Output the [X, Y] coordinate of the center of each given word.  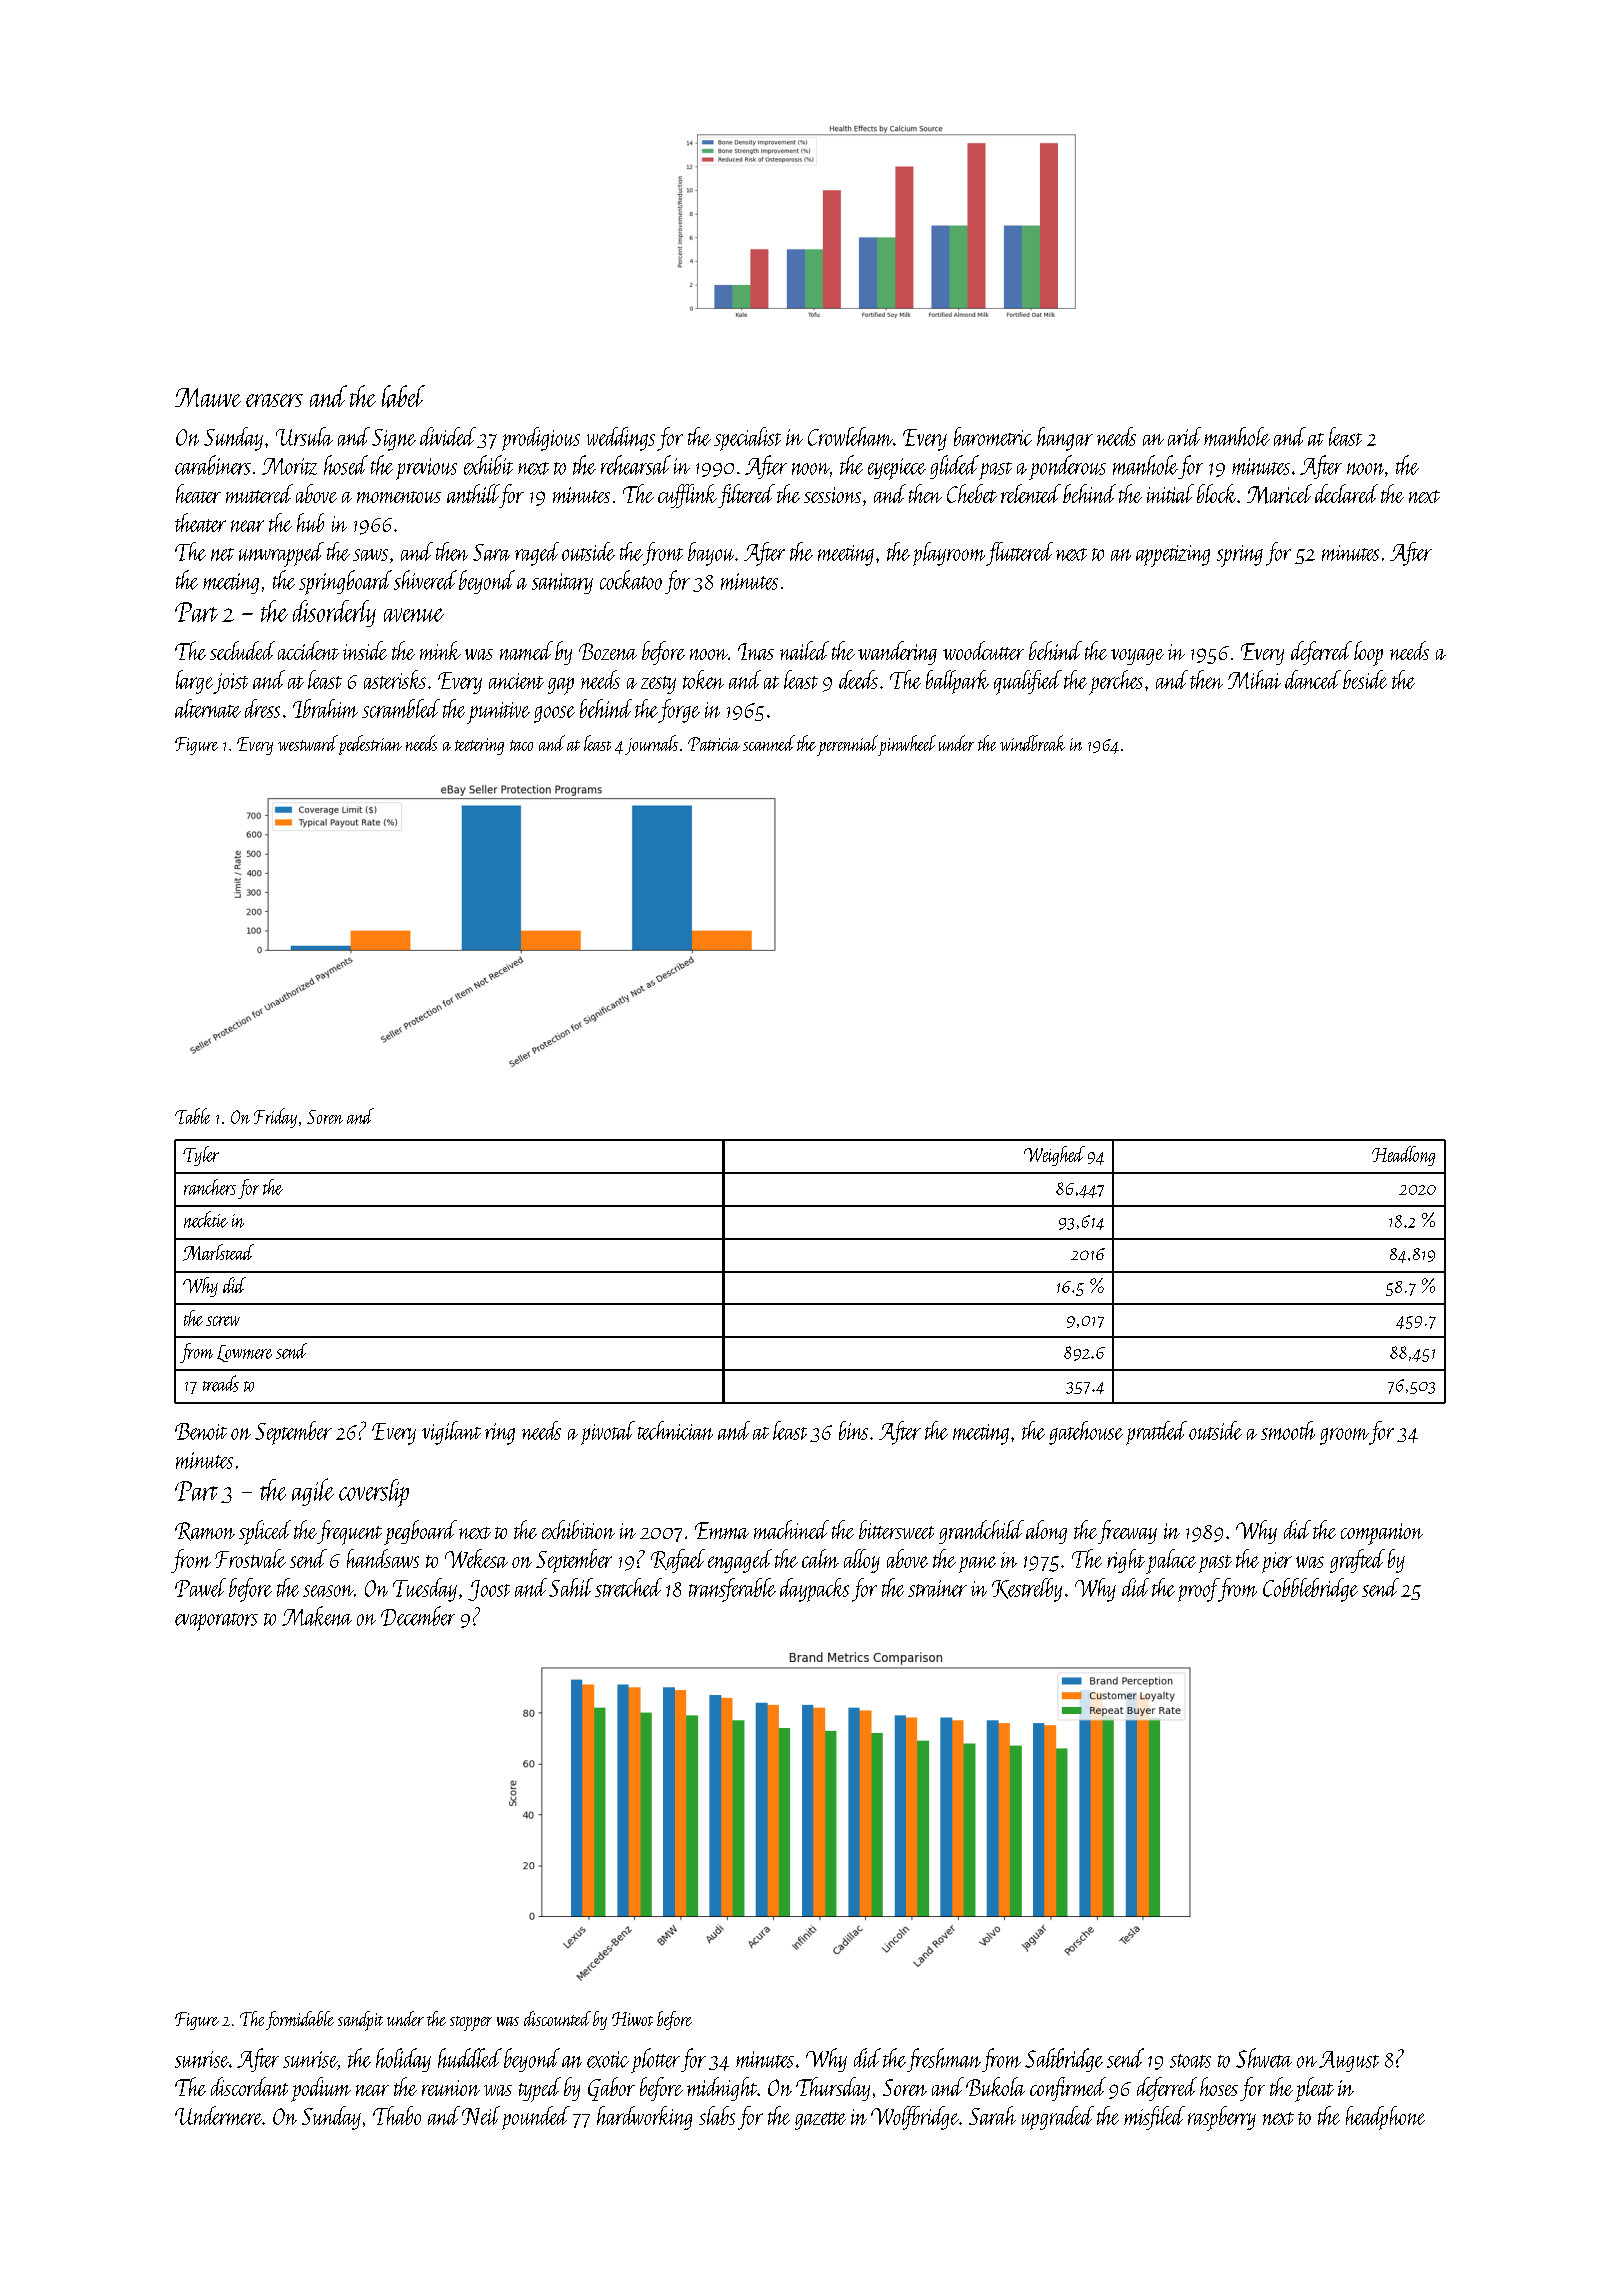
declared [1346, 493]
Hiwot [632, 2019]
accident [308, 650]
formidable [300, 2020]
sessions [832, 495]
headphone [1385, 2118]
